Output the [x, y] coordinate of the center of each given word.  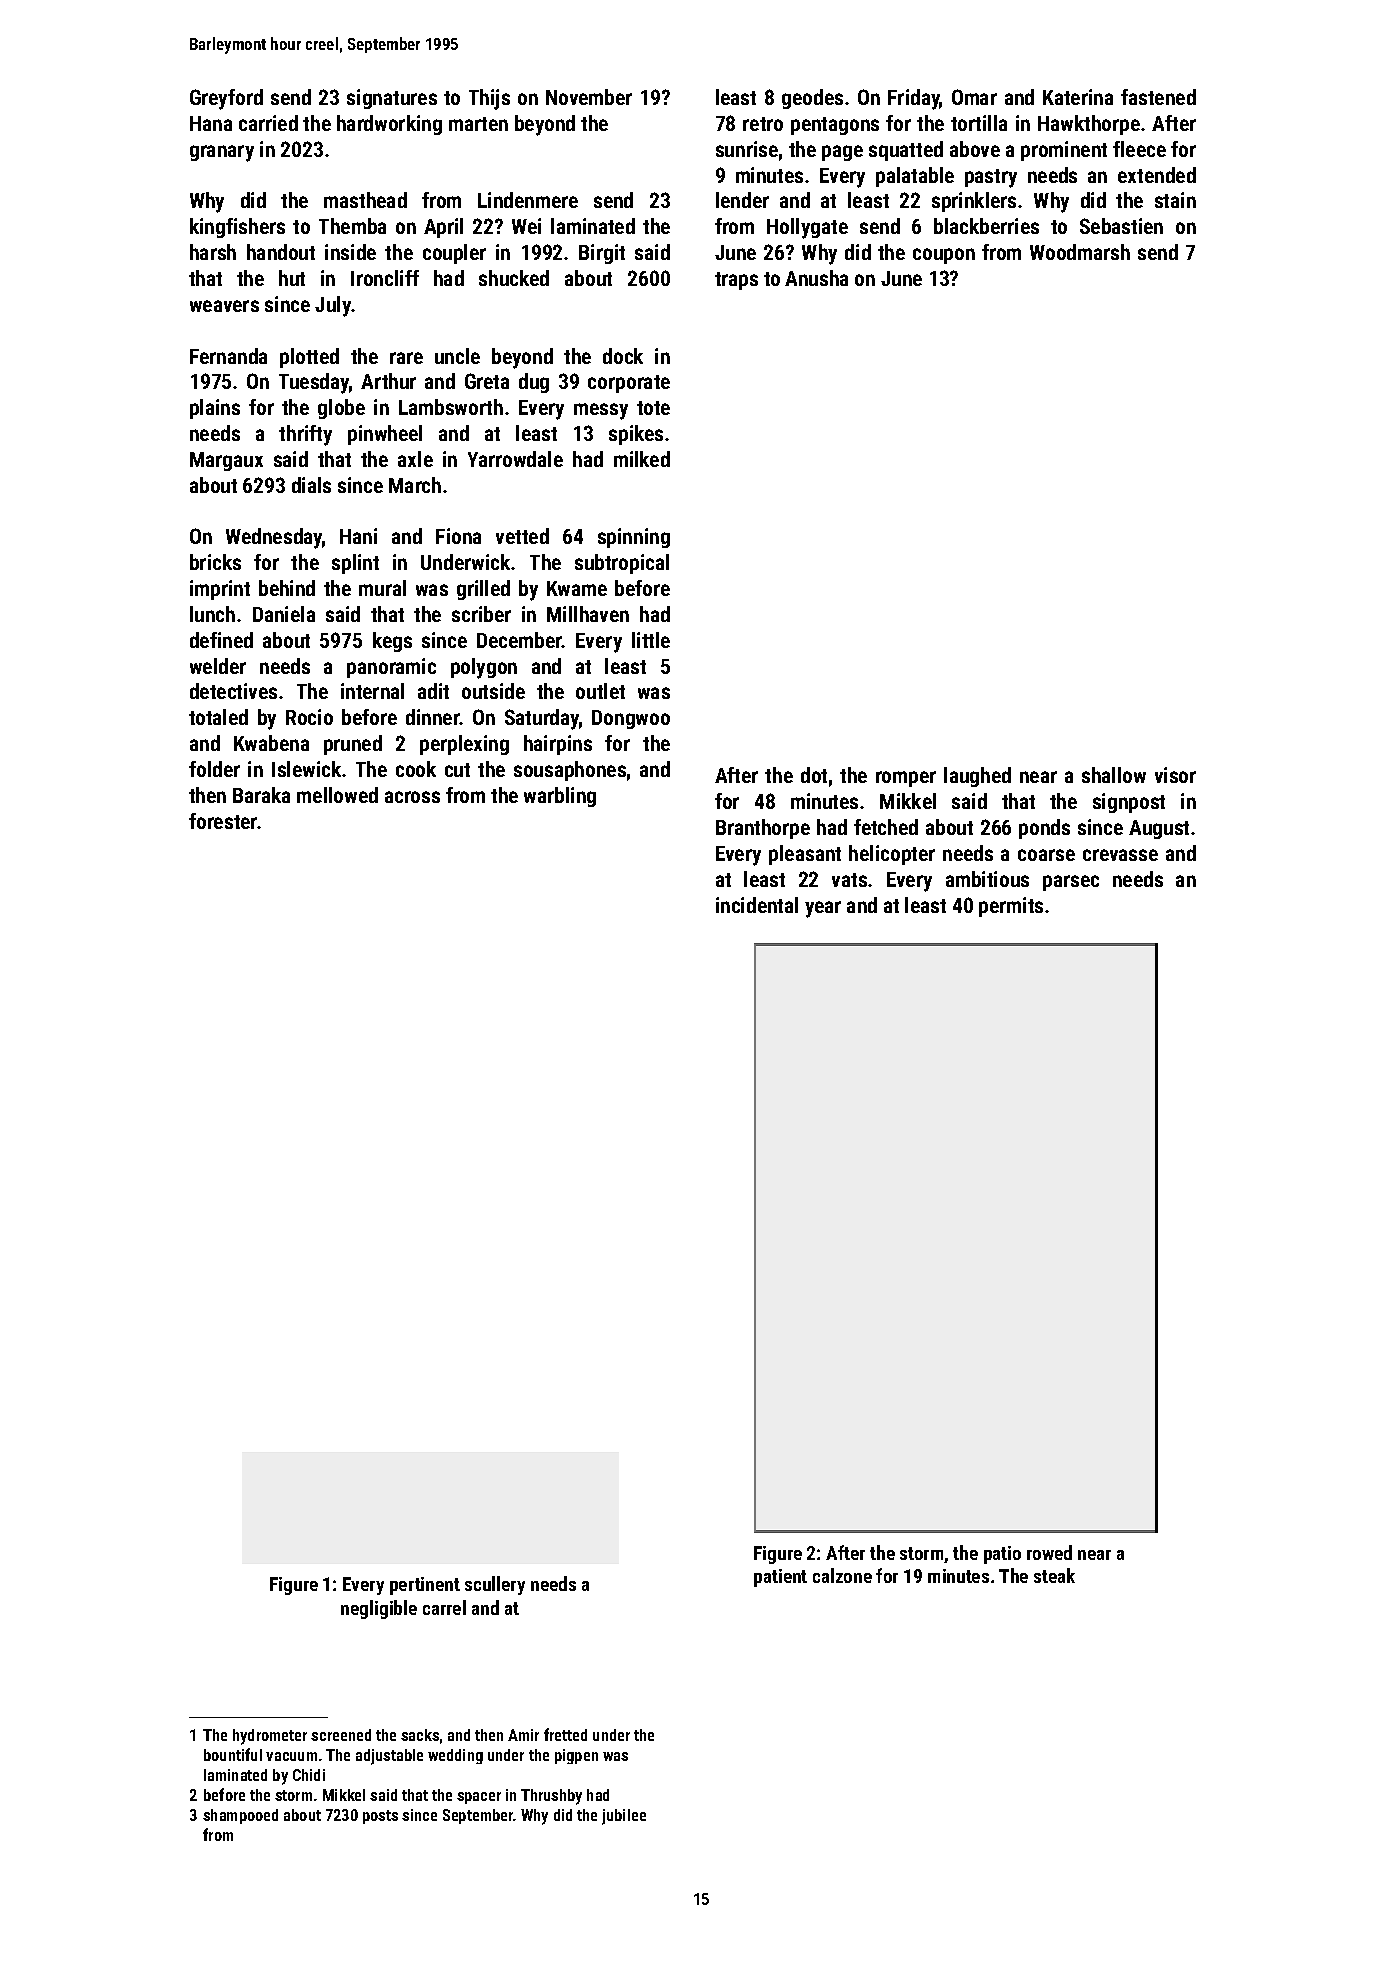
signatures [392, 99]
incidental [757, 905]
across [412, 797]
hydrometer [270, 1737]
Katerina [1078, 97]
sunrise [747, 149]
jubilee [624, 1817]
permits [1011, 907]
